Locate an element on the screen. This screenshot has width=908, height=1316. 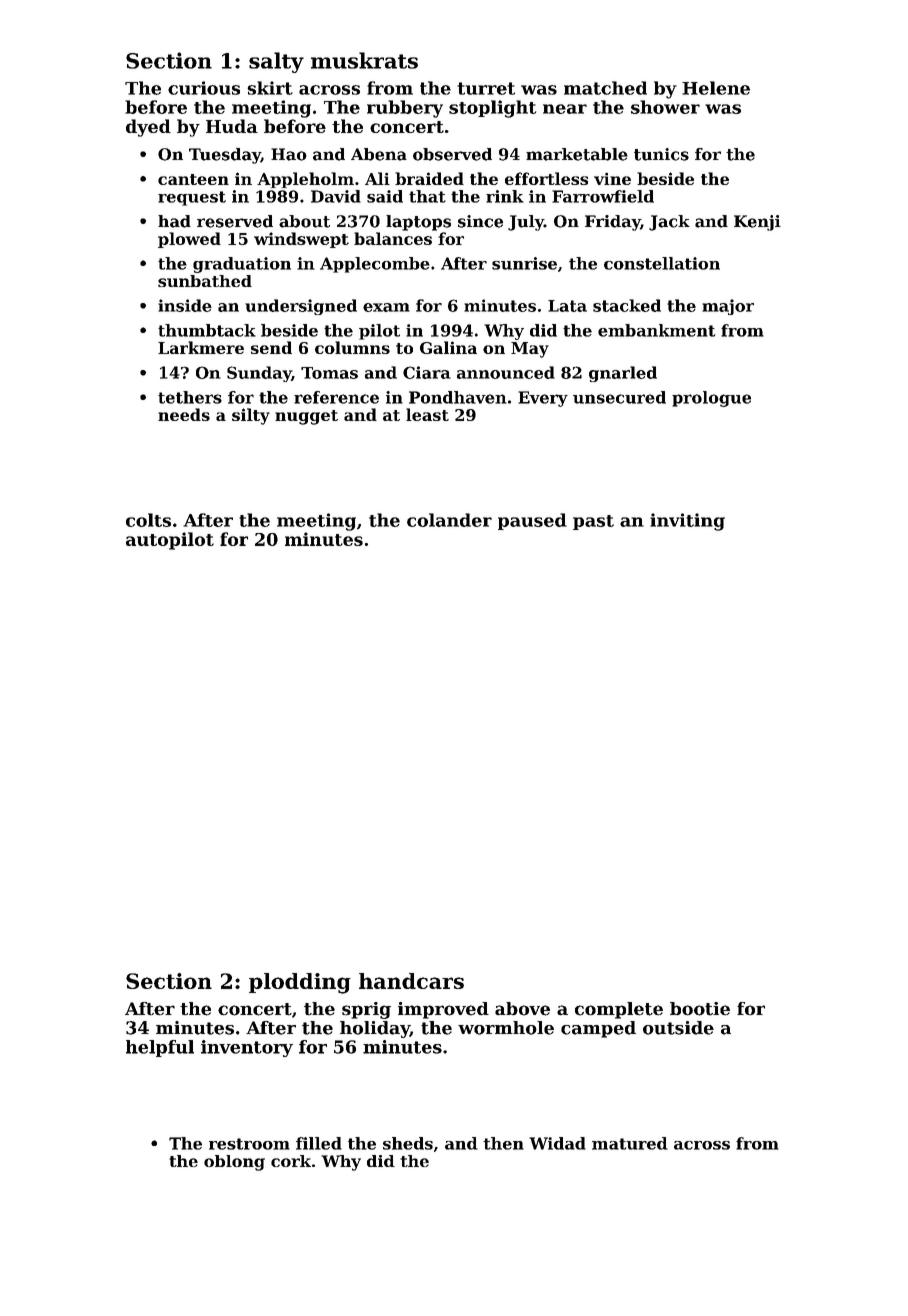
past is located at coordinates (593, 522).
